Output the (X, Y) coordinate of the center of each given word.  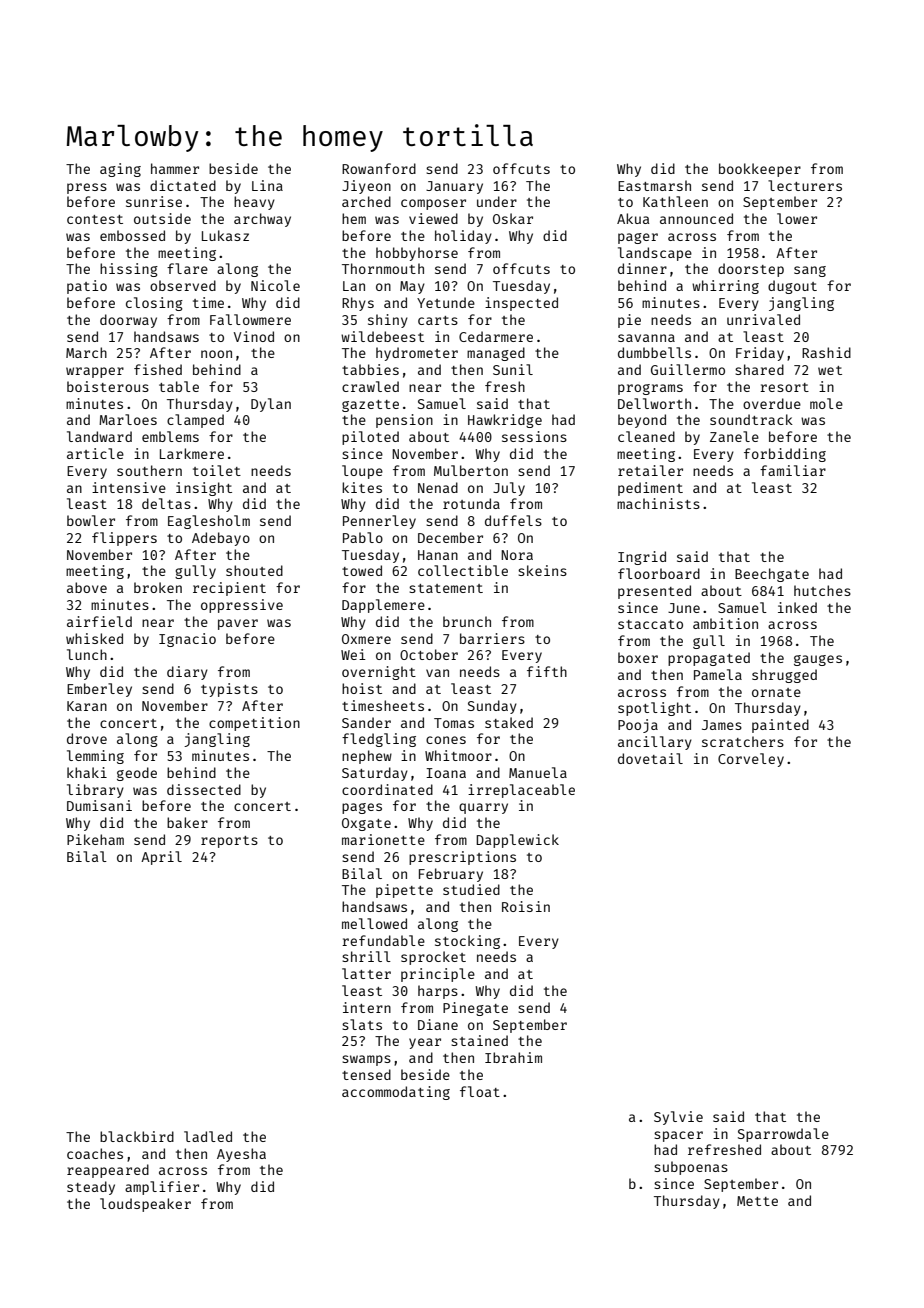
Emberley (99, 690)
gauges (818, 660)
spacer (678, 1136)
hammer (175, 168)
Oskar (513, 218)
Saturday (375, 774)
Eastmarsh (654, 185)
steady (91, 1188)
